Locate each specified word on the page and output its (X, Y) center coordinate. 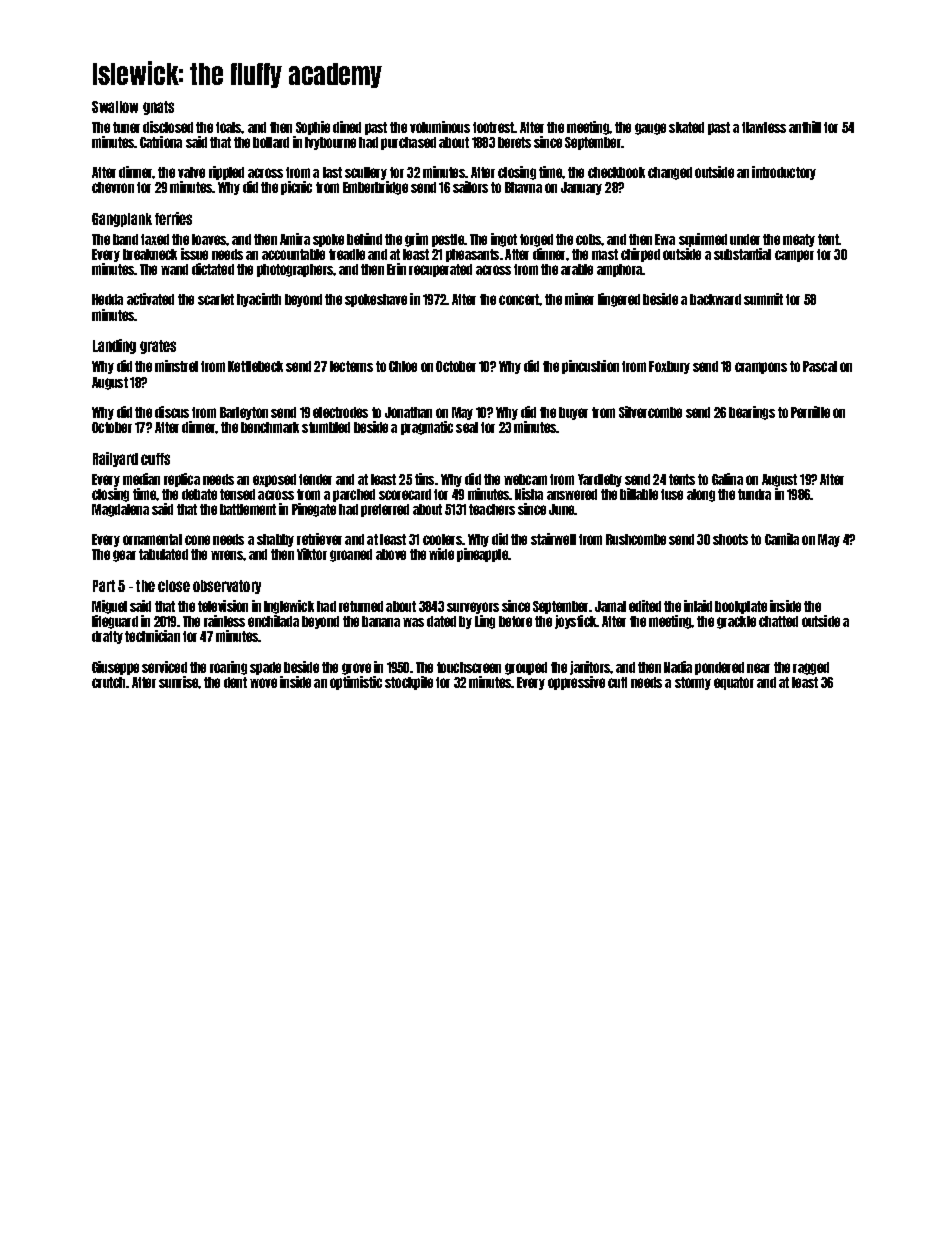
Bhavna (523, 187)
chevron (113, 187)
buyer (573, 413)
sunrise (178, 682)
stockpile (409, 683)
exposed (274, 480)
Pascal (820, 366)
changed (670, 173)
